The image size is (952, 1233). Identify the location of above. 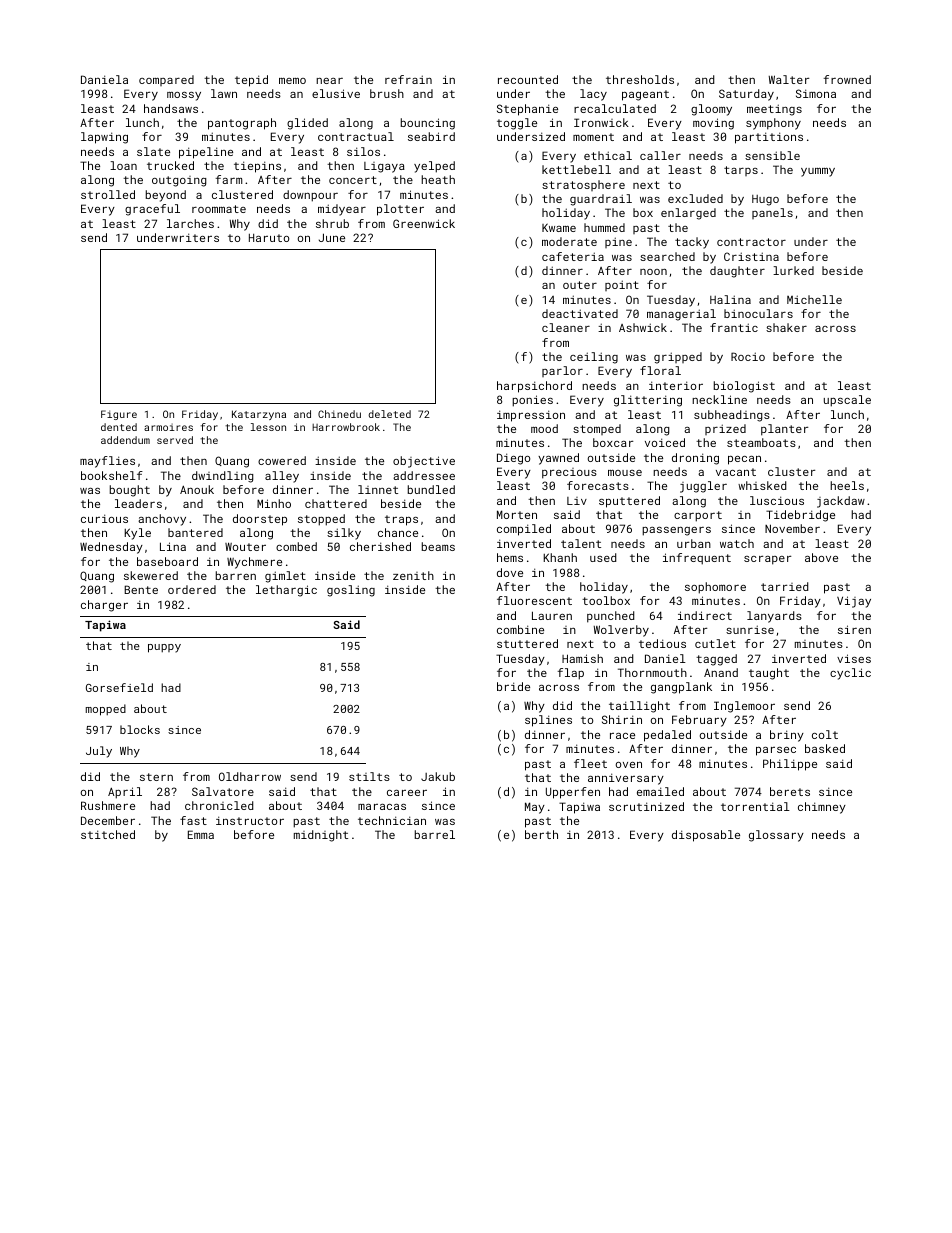
(821, 557).
